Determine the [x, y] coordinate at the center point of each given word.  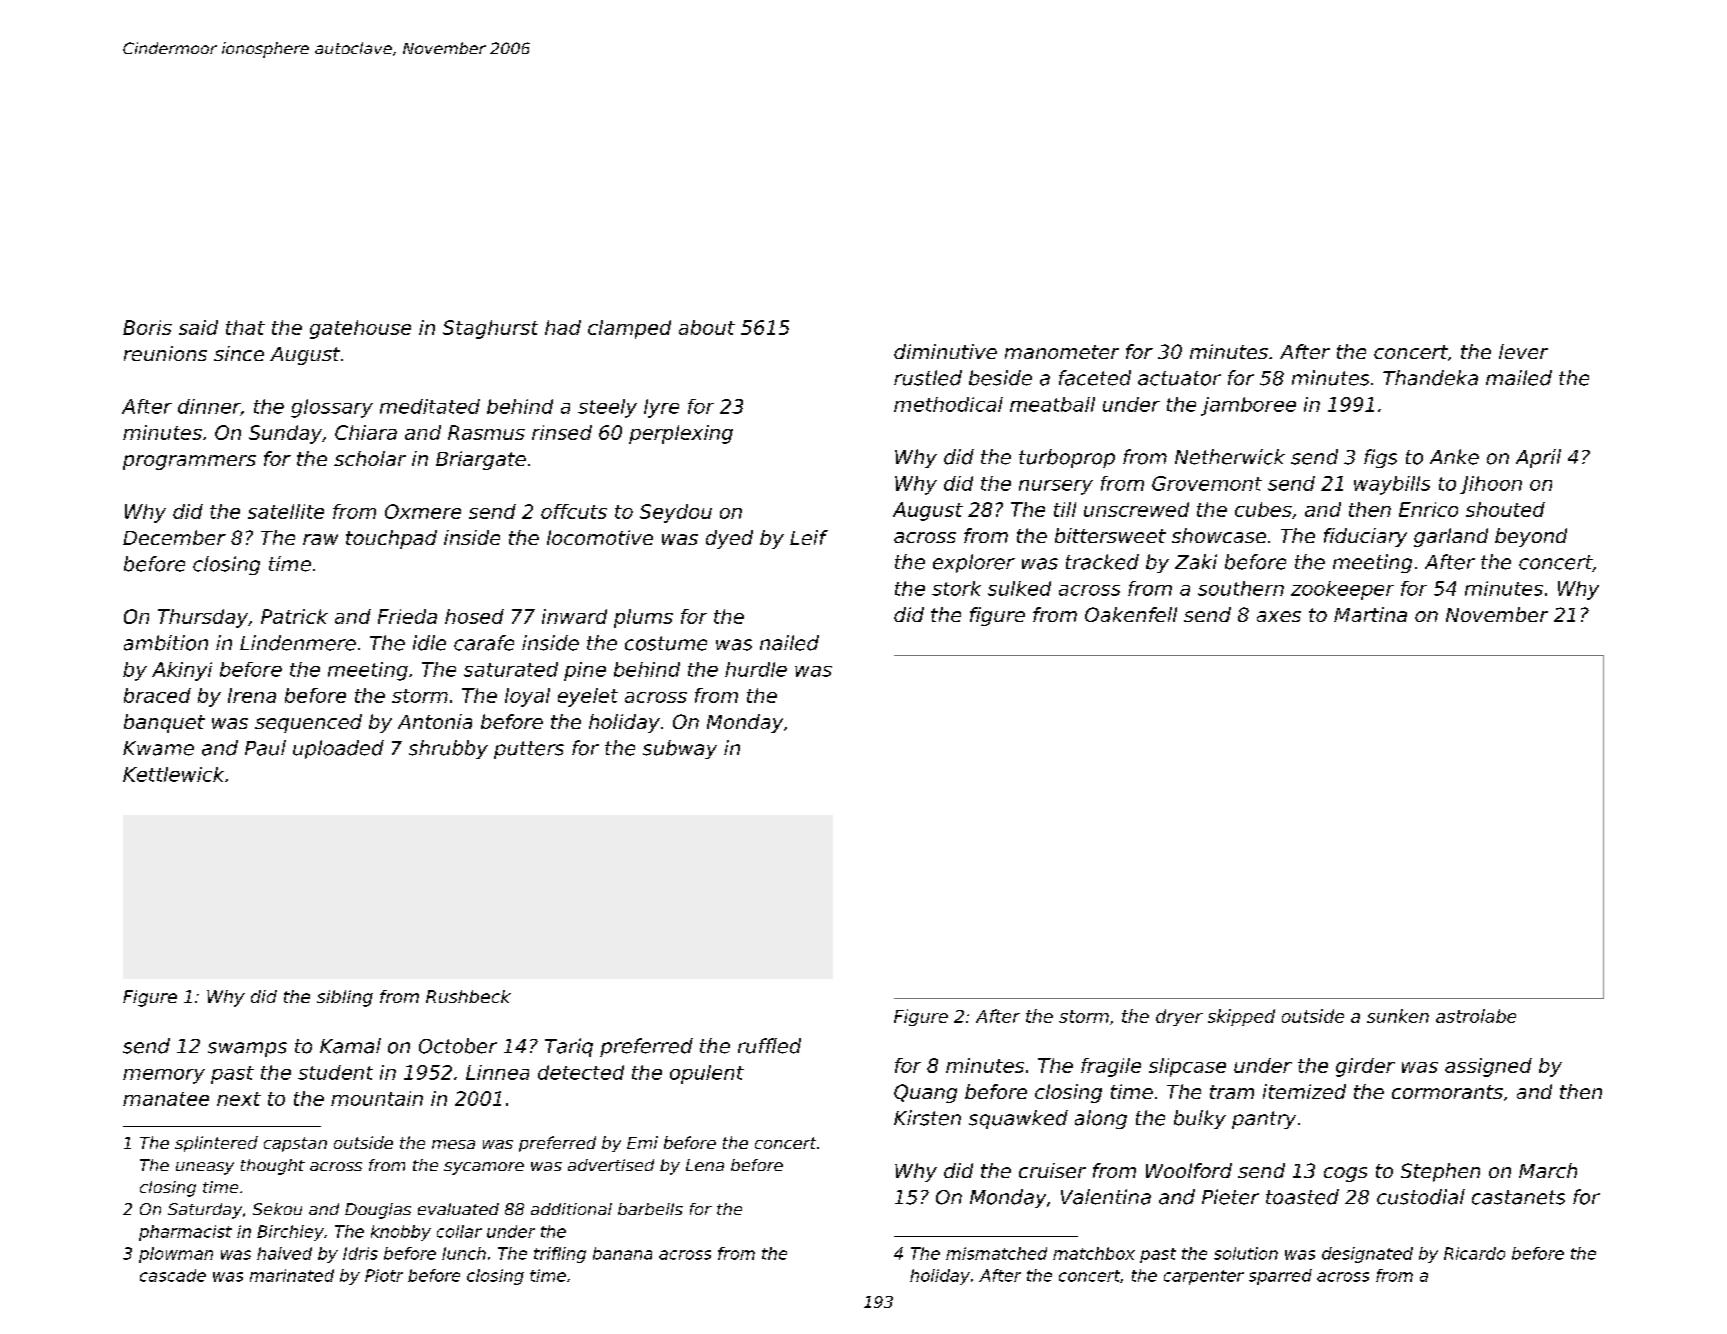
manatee [166, 1099]
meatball [1052, 404]
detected [581, 1072]
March [1548, 1170]
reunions [165, 353]
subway [680, 749]
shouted [1505, 509]
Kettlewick [173, 774]
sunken [1398, 1016]
